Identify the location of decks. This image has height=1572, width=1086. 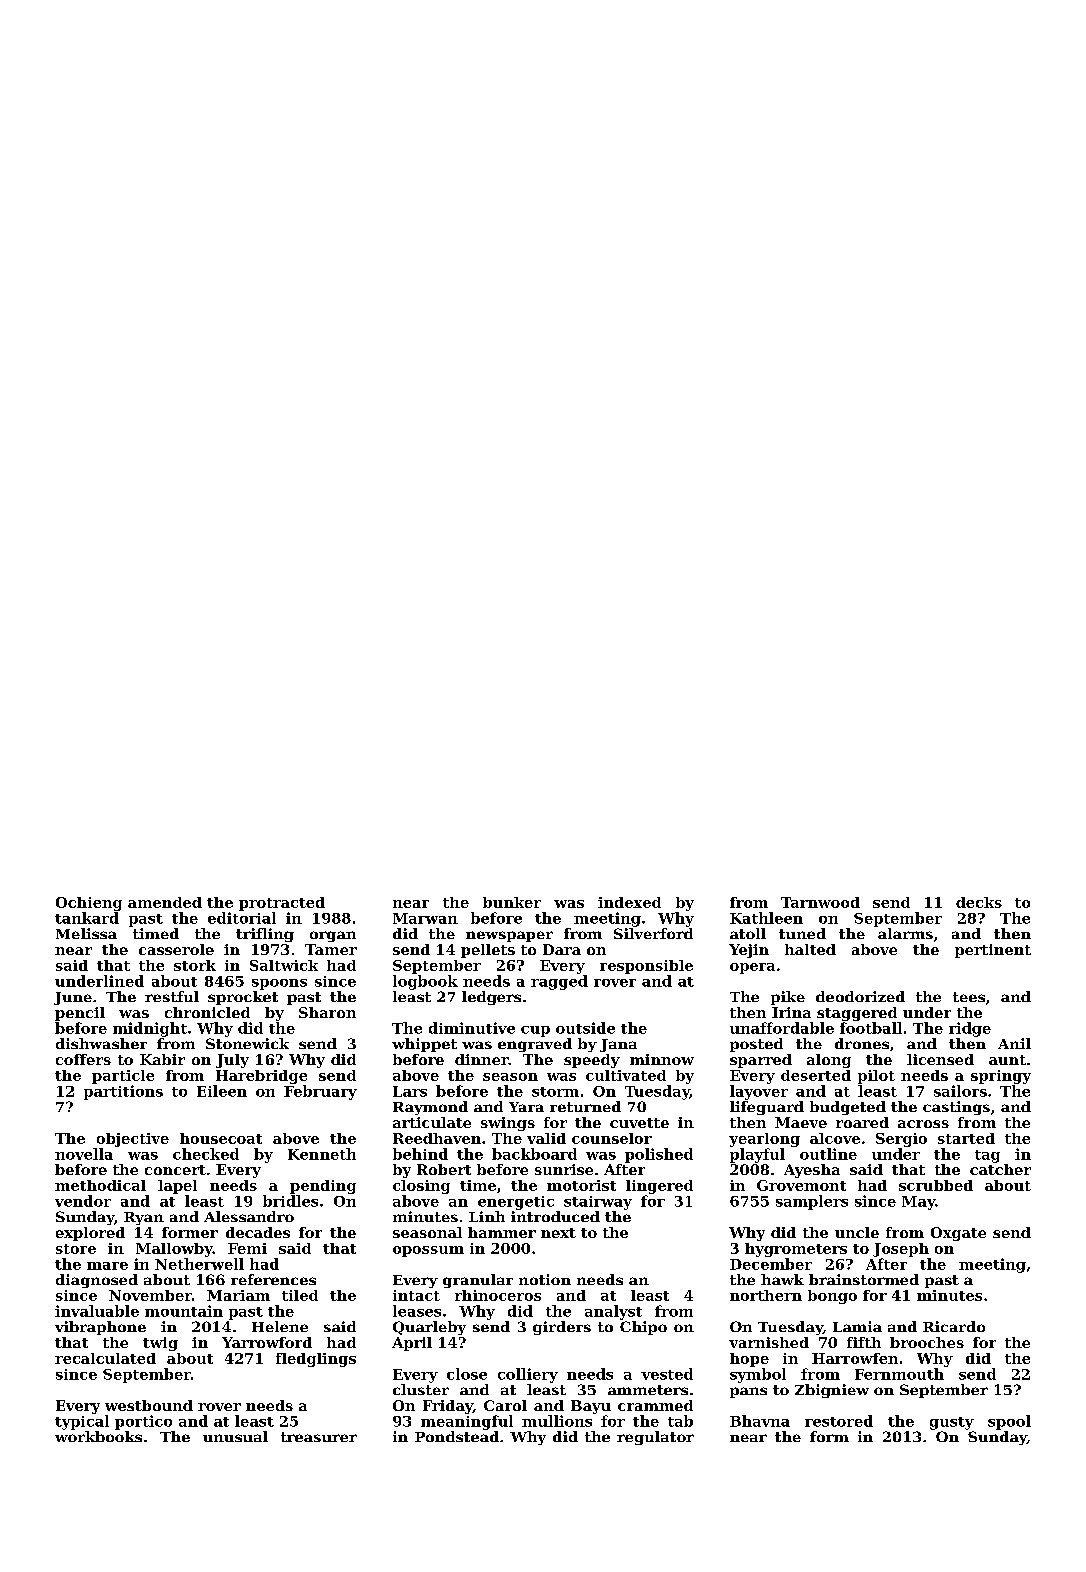
(979, 902).
